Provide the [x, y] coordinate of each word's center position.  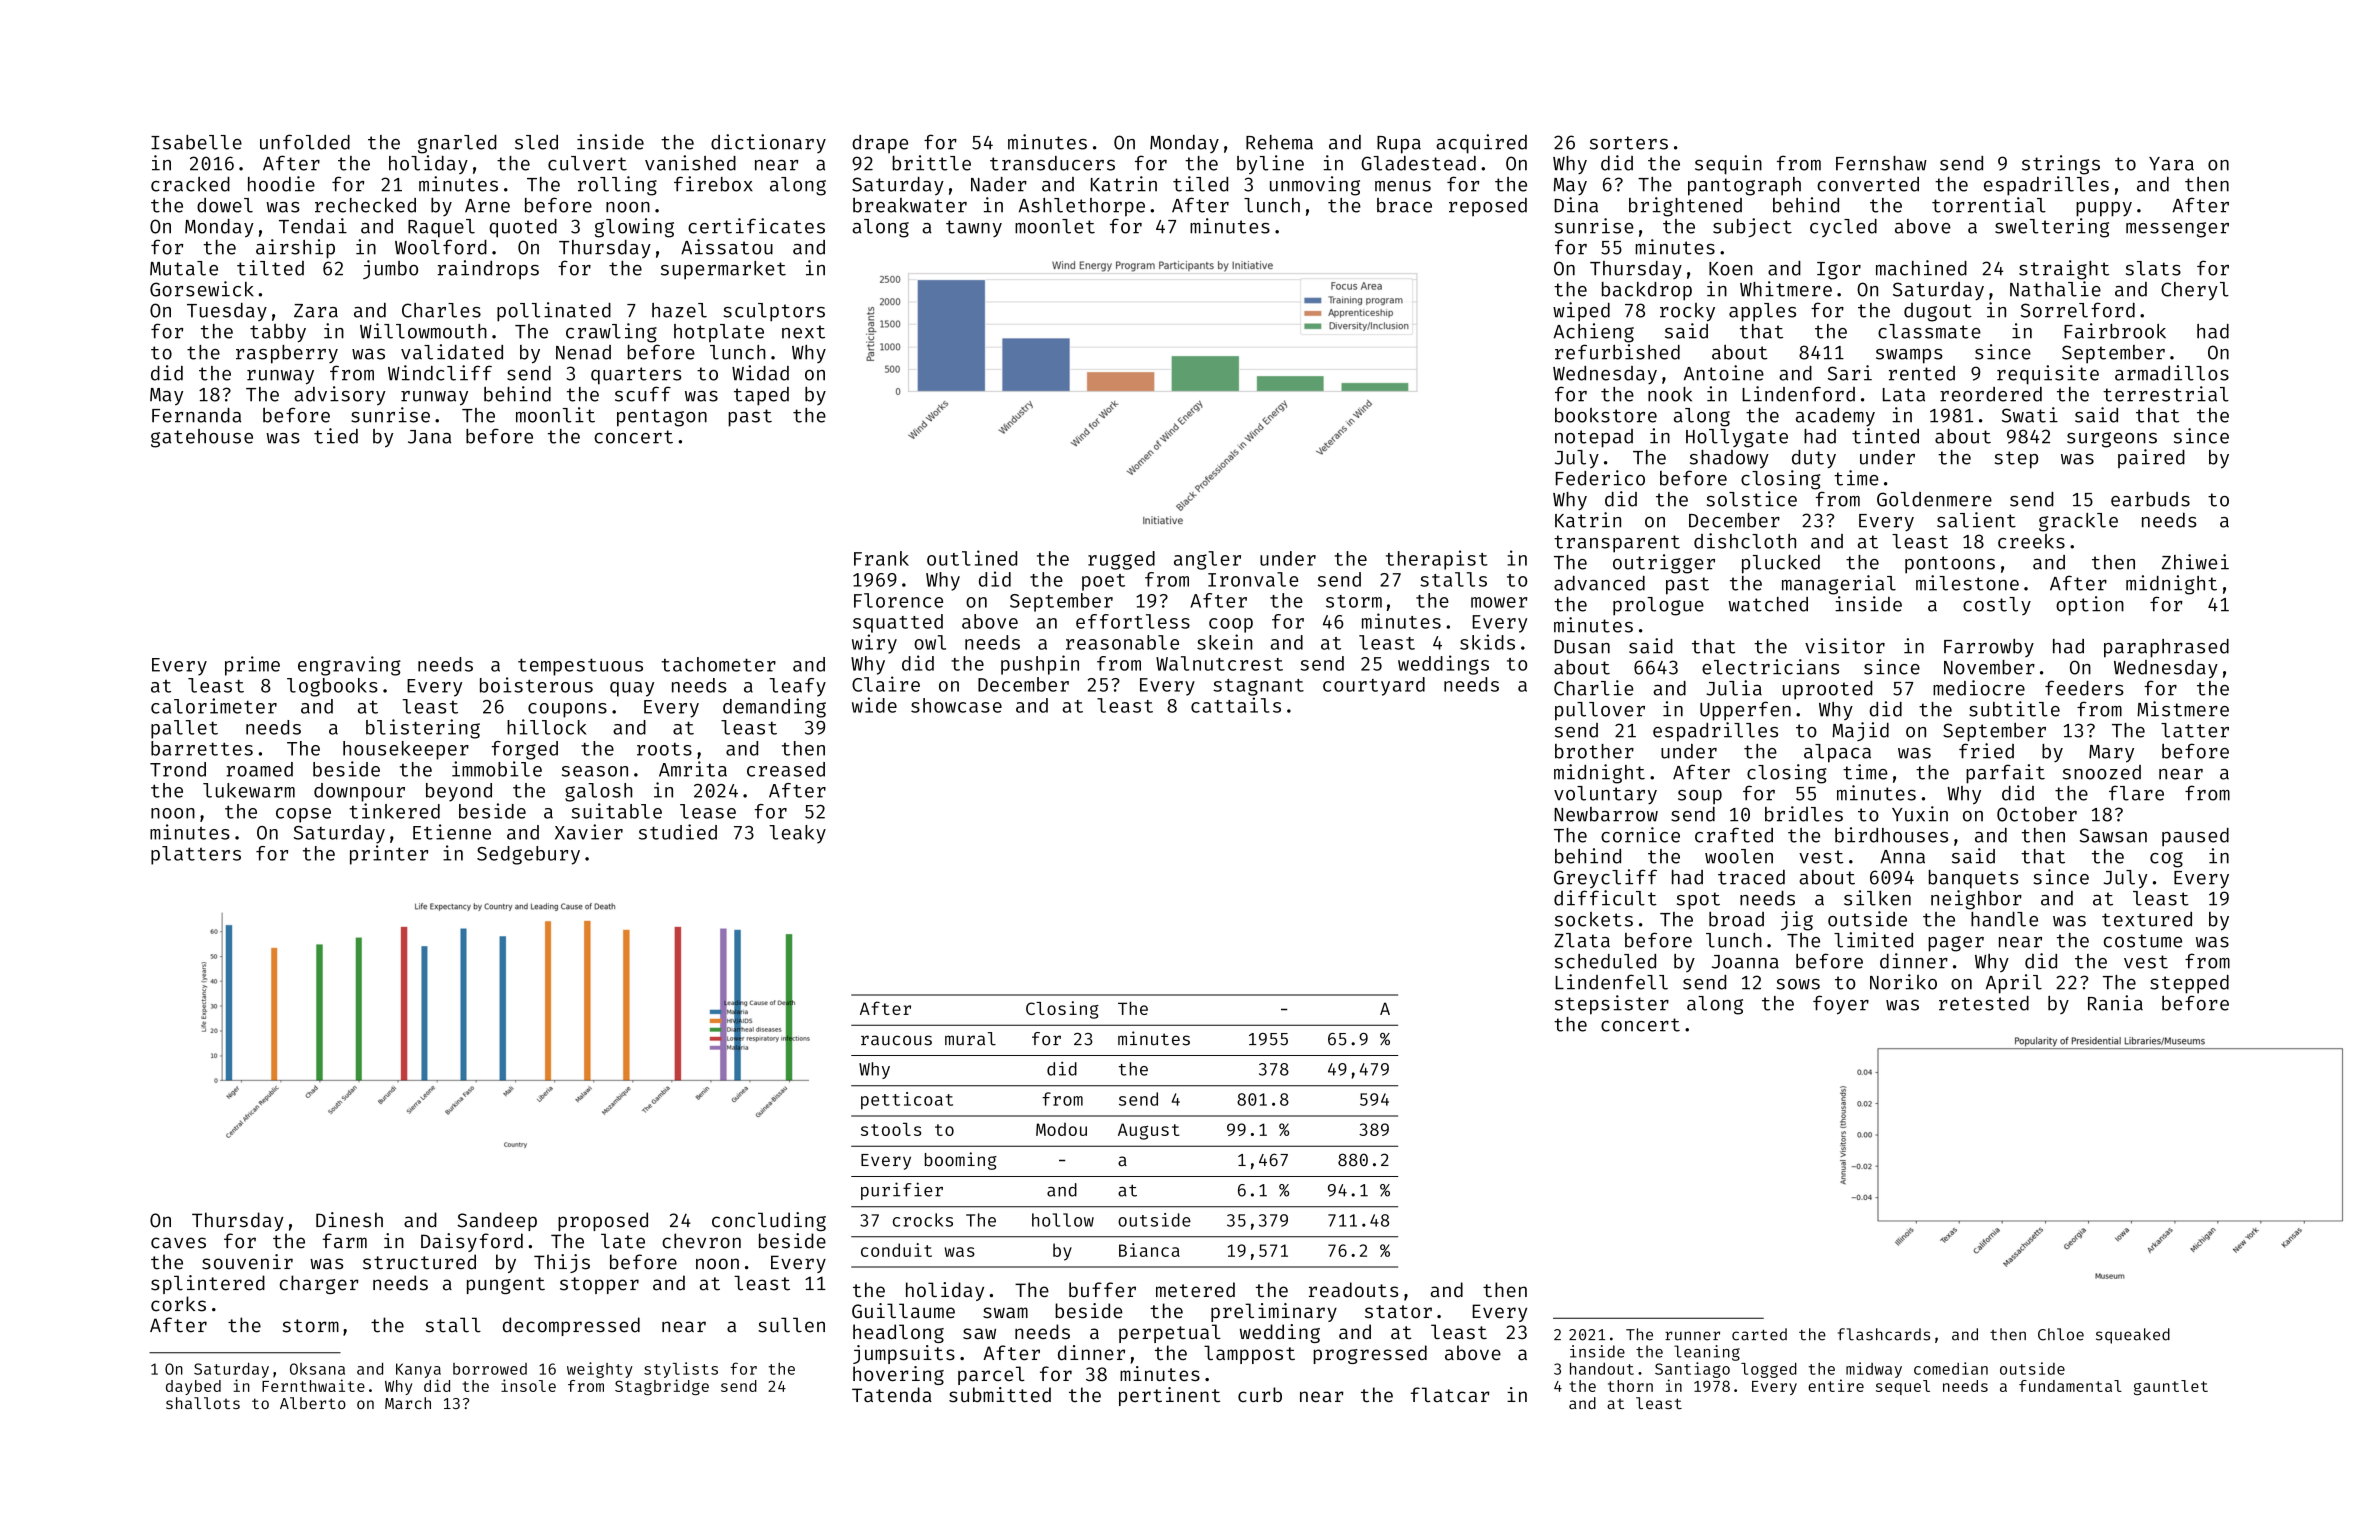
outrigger [1664, 564]
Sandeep [497, 1221]
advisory [339, 396]
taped [761, 396]
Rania [2115, 1003]
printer [389, 855]
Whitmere [1786, 289]
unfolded [305, 142]
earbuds [2150, 499]
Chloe [2061, 1334]
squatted [898, 623]
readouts [1353, 1289]
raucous [896, 1040]
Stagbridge [662, 1387]
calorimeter [214, 706]
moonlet [1055, 226]
